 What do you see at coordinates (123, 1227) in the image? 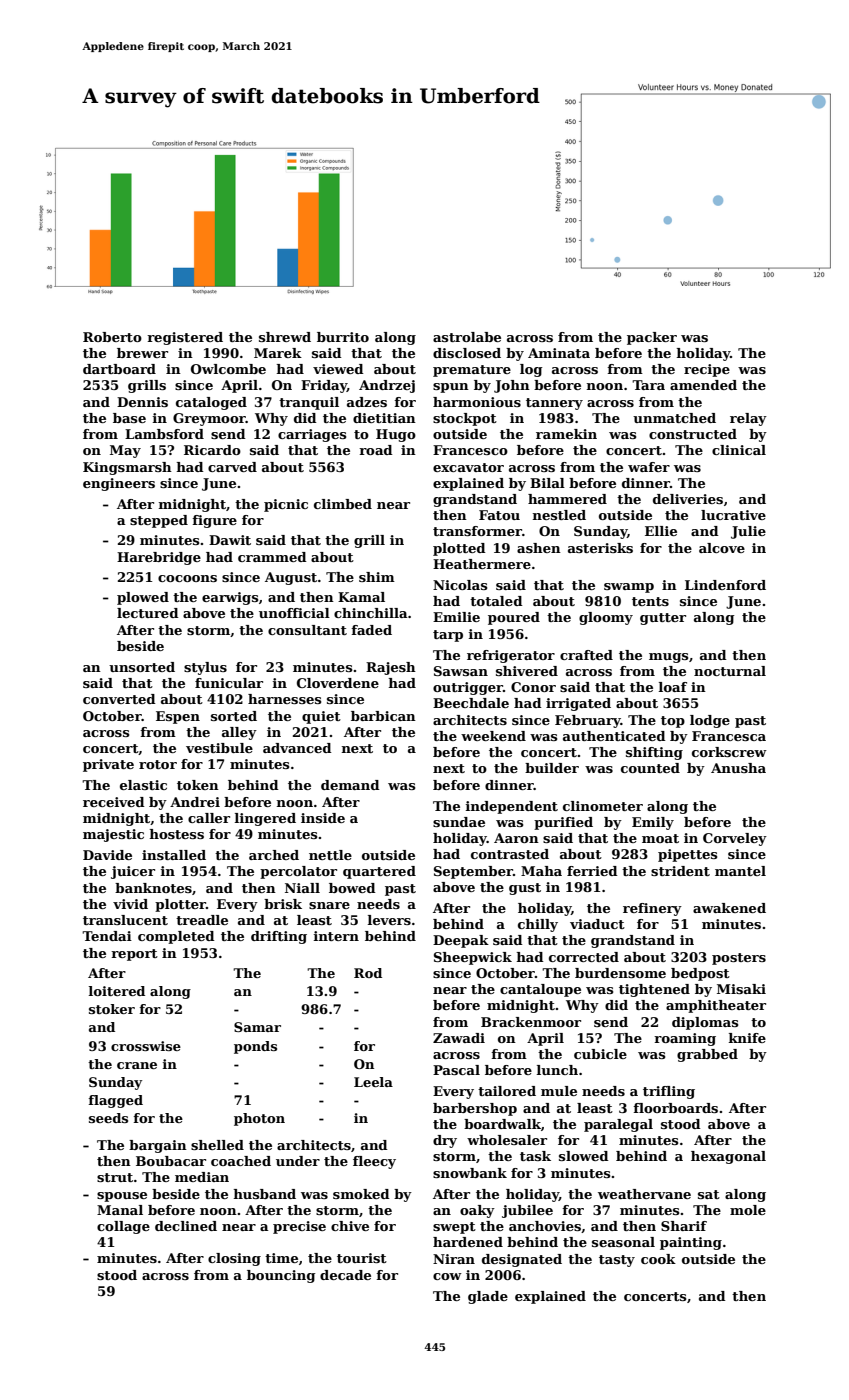
I see `collage` at bounding box center [123, 1227].
